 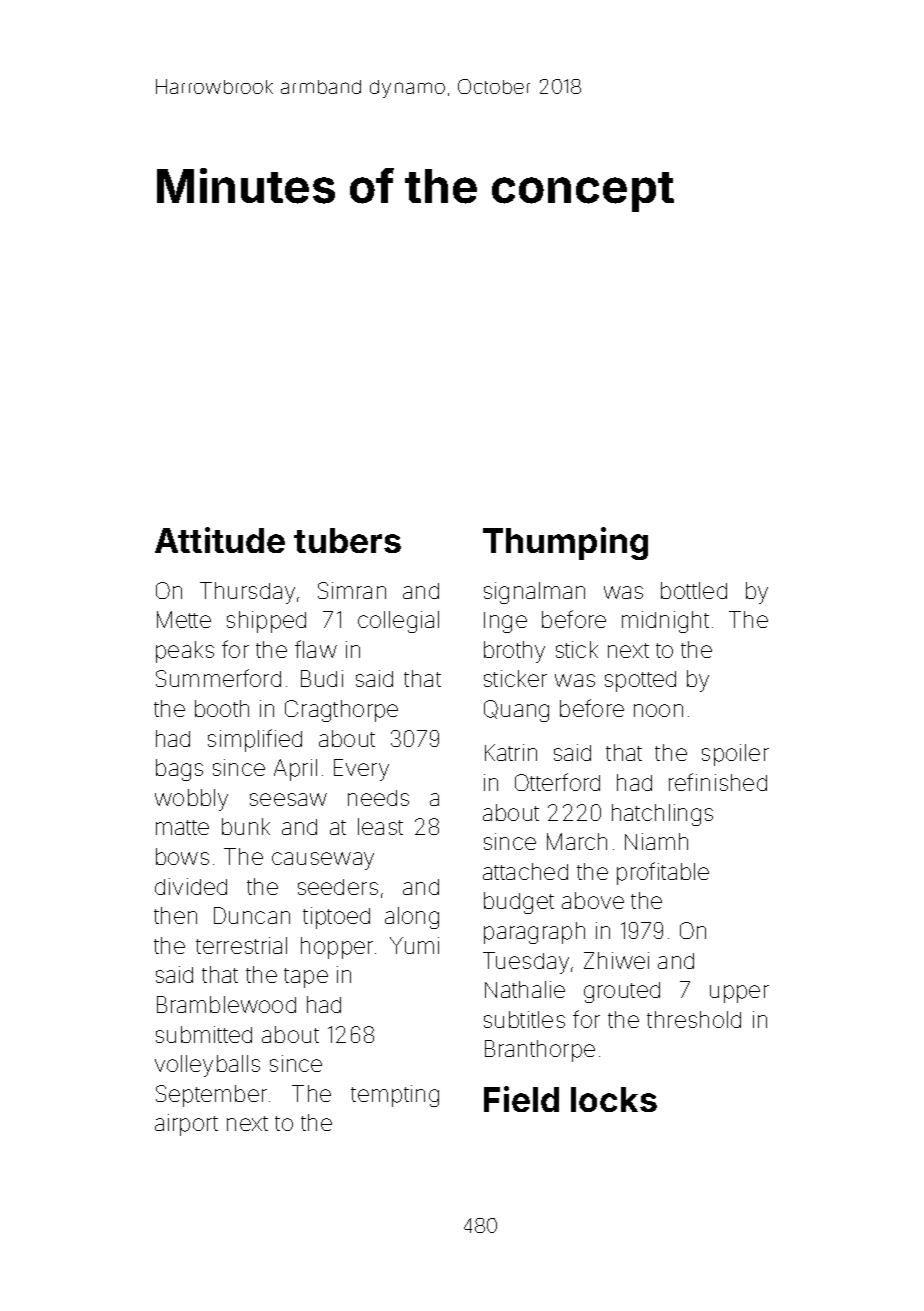 I want to click on Attitude, so click(x=220, y=540).
